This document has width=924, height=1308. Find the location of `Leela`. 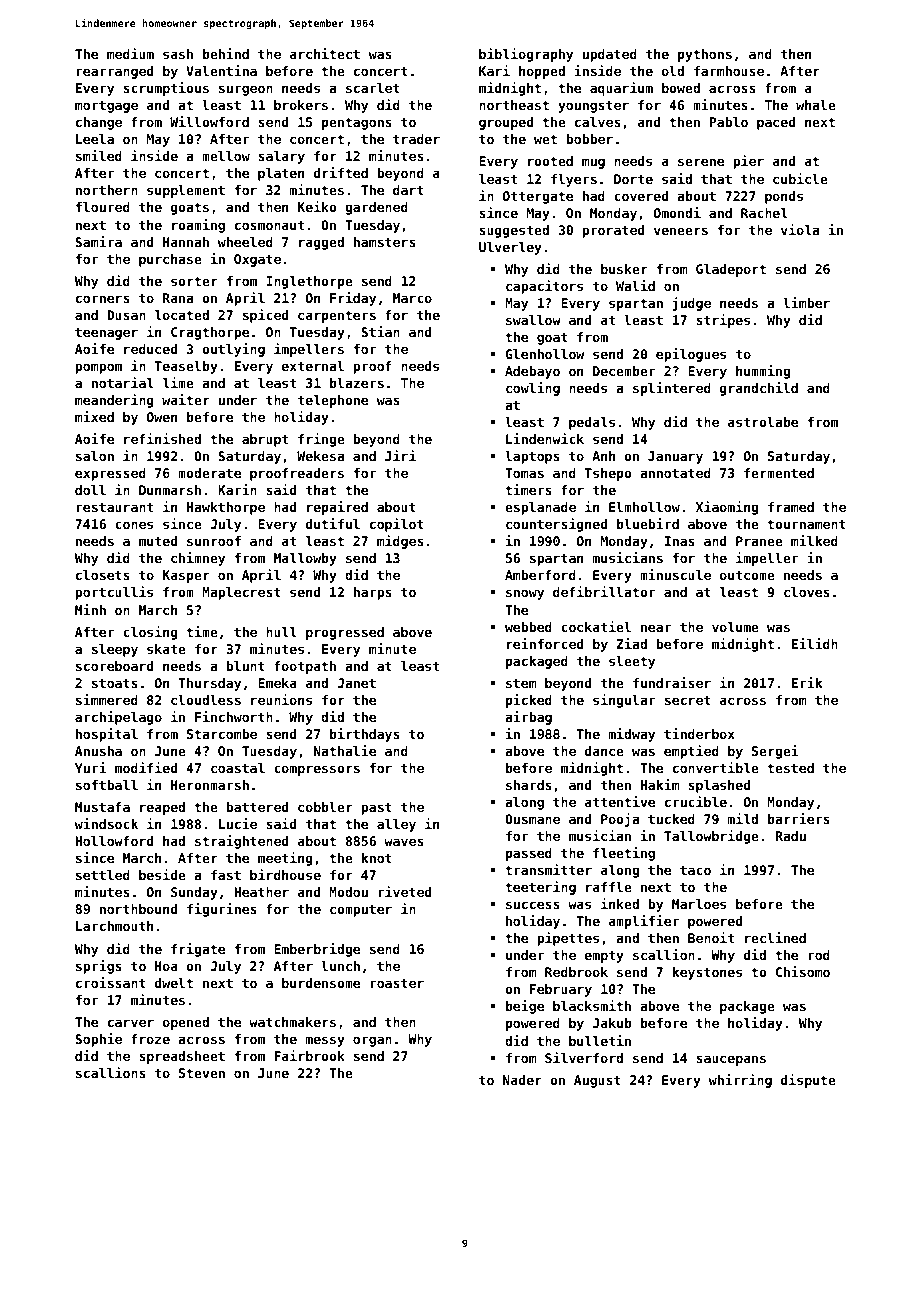

Leela is located at coordinates (95, 139).
